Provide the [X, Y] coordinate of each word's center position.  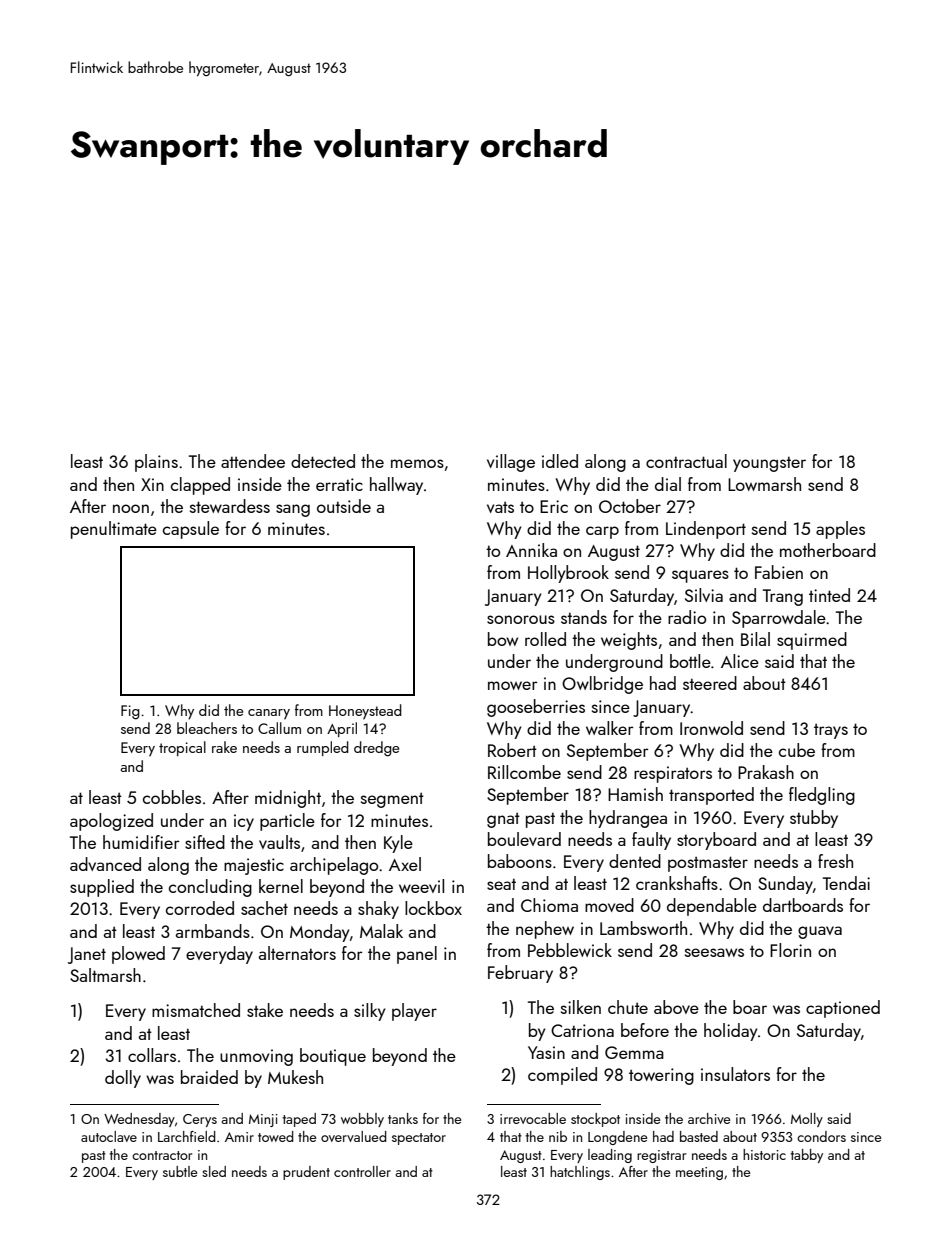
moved [609, 905]
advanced [105, 864]
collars [152, 1055]
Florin [790, 950]
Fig [130, 712]
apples [840, 530]
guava [820, 932]
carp [602, 532]
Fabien [779, 572]
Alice [740, 661]
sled [214, 1171]
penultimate [114, 530]
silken [581, 1007]
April [342, 729]
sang [293, 510]
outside [344, 506]
